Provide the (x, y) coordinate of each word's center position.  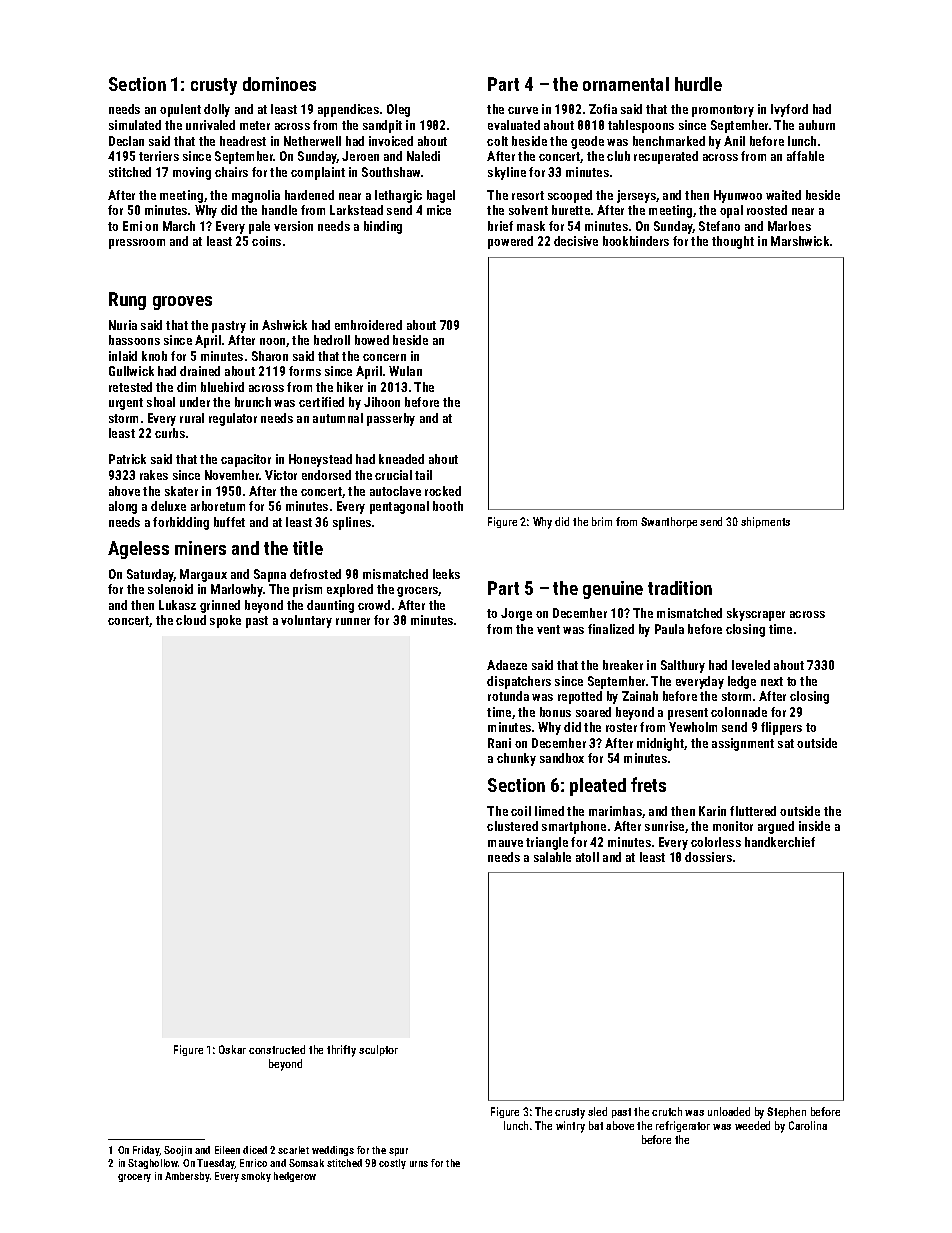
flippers (781, 728)
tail (423, 475)
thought (733, 242)
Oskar (232, 1049)
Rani (499, 743)
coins (266, 241)
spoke (225, 621)
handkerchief (780, 842)
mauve (505, 843)
